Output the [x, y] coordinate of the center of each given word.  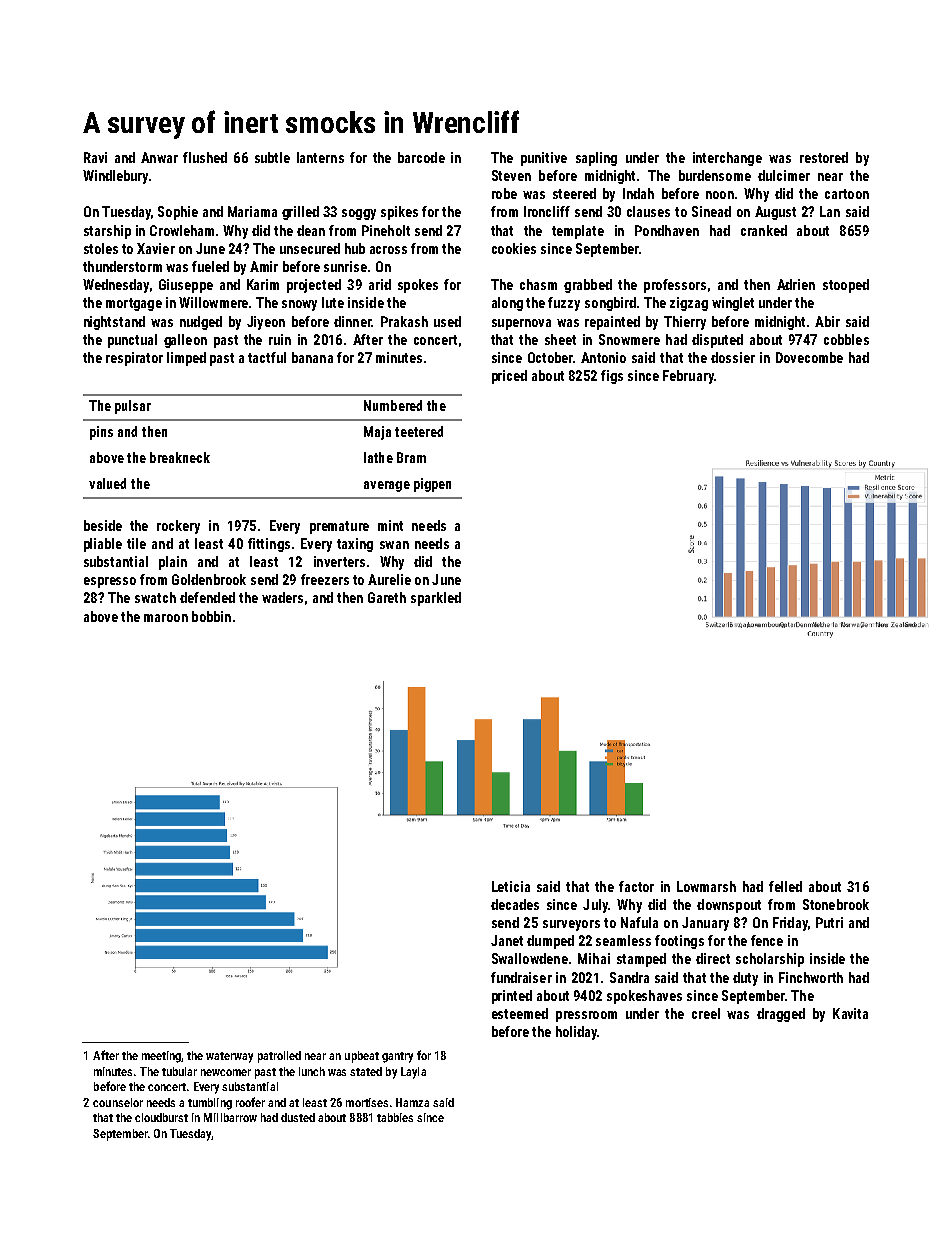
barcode [421, 157]
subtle [272, 157]
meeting [161, 1057]
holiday [576, 1033]
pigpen [432, 485]
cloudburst [161, 1117]
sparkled [436, 599]
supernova [521, 324]
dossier [733, 357]
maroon [166, 618]
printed [512, 997]
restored [824, 157]
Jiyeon [266, 323]
